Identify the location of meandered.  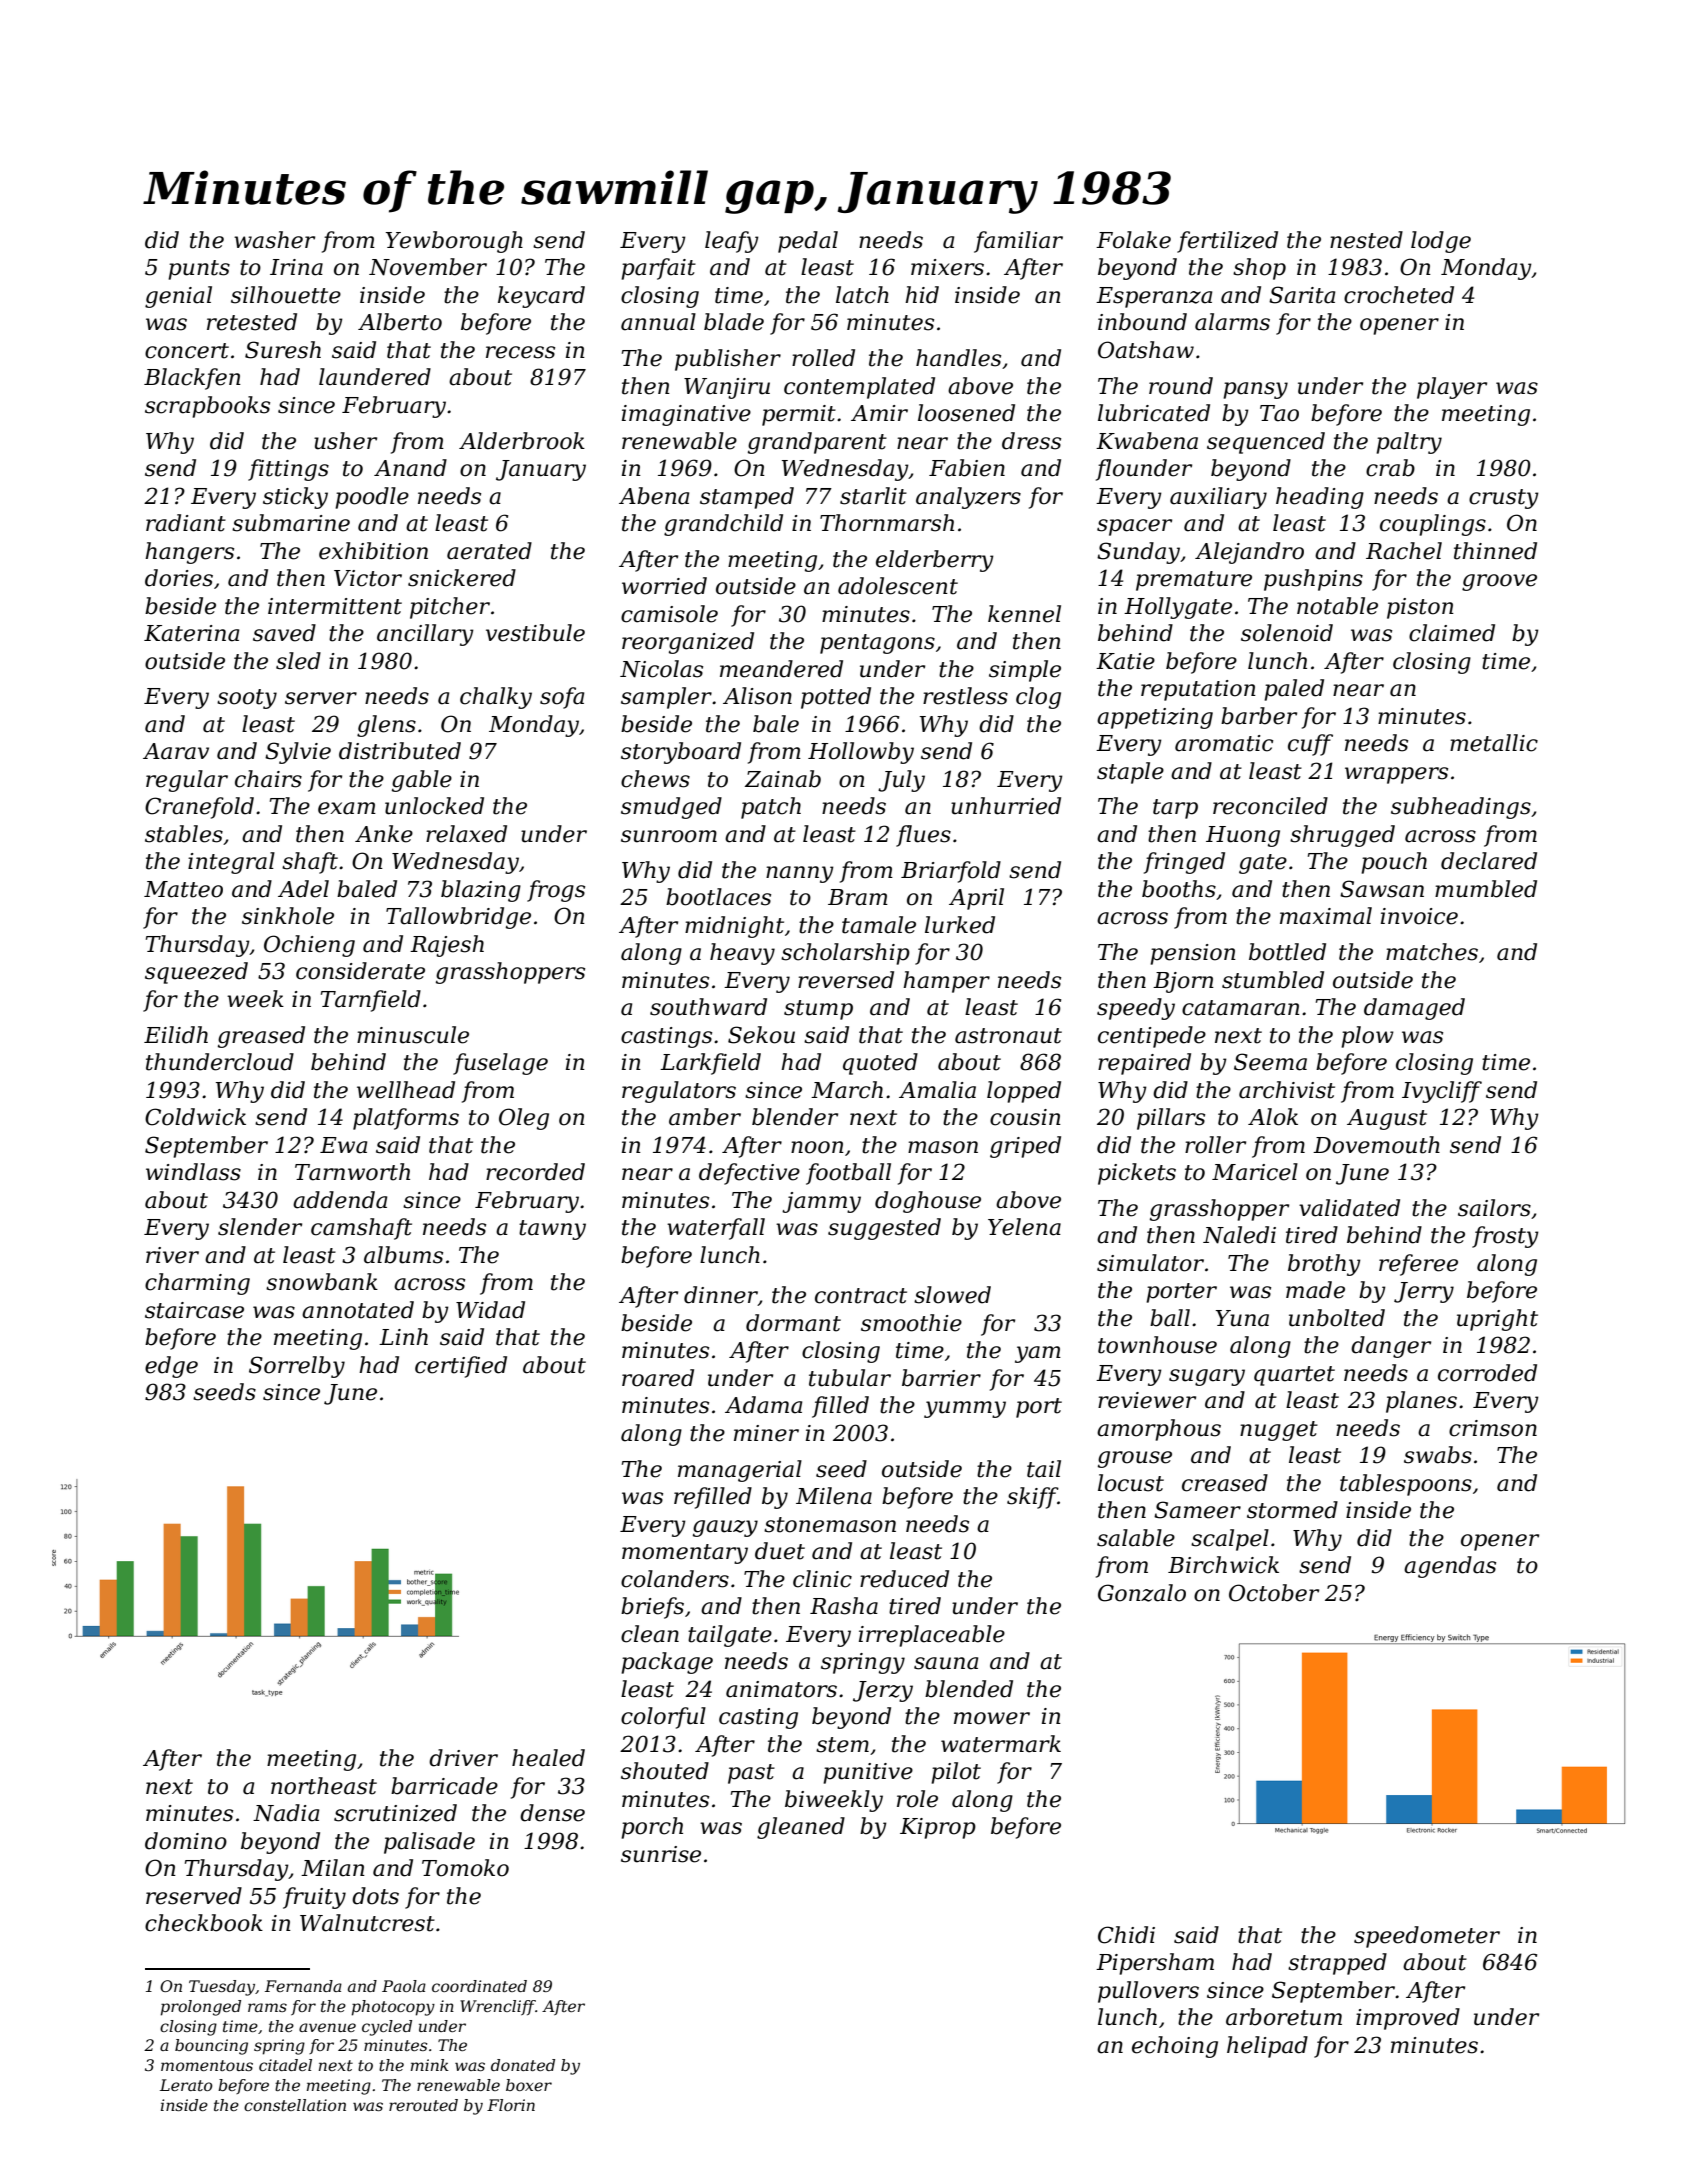
(781, 669).
